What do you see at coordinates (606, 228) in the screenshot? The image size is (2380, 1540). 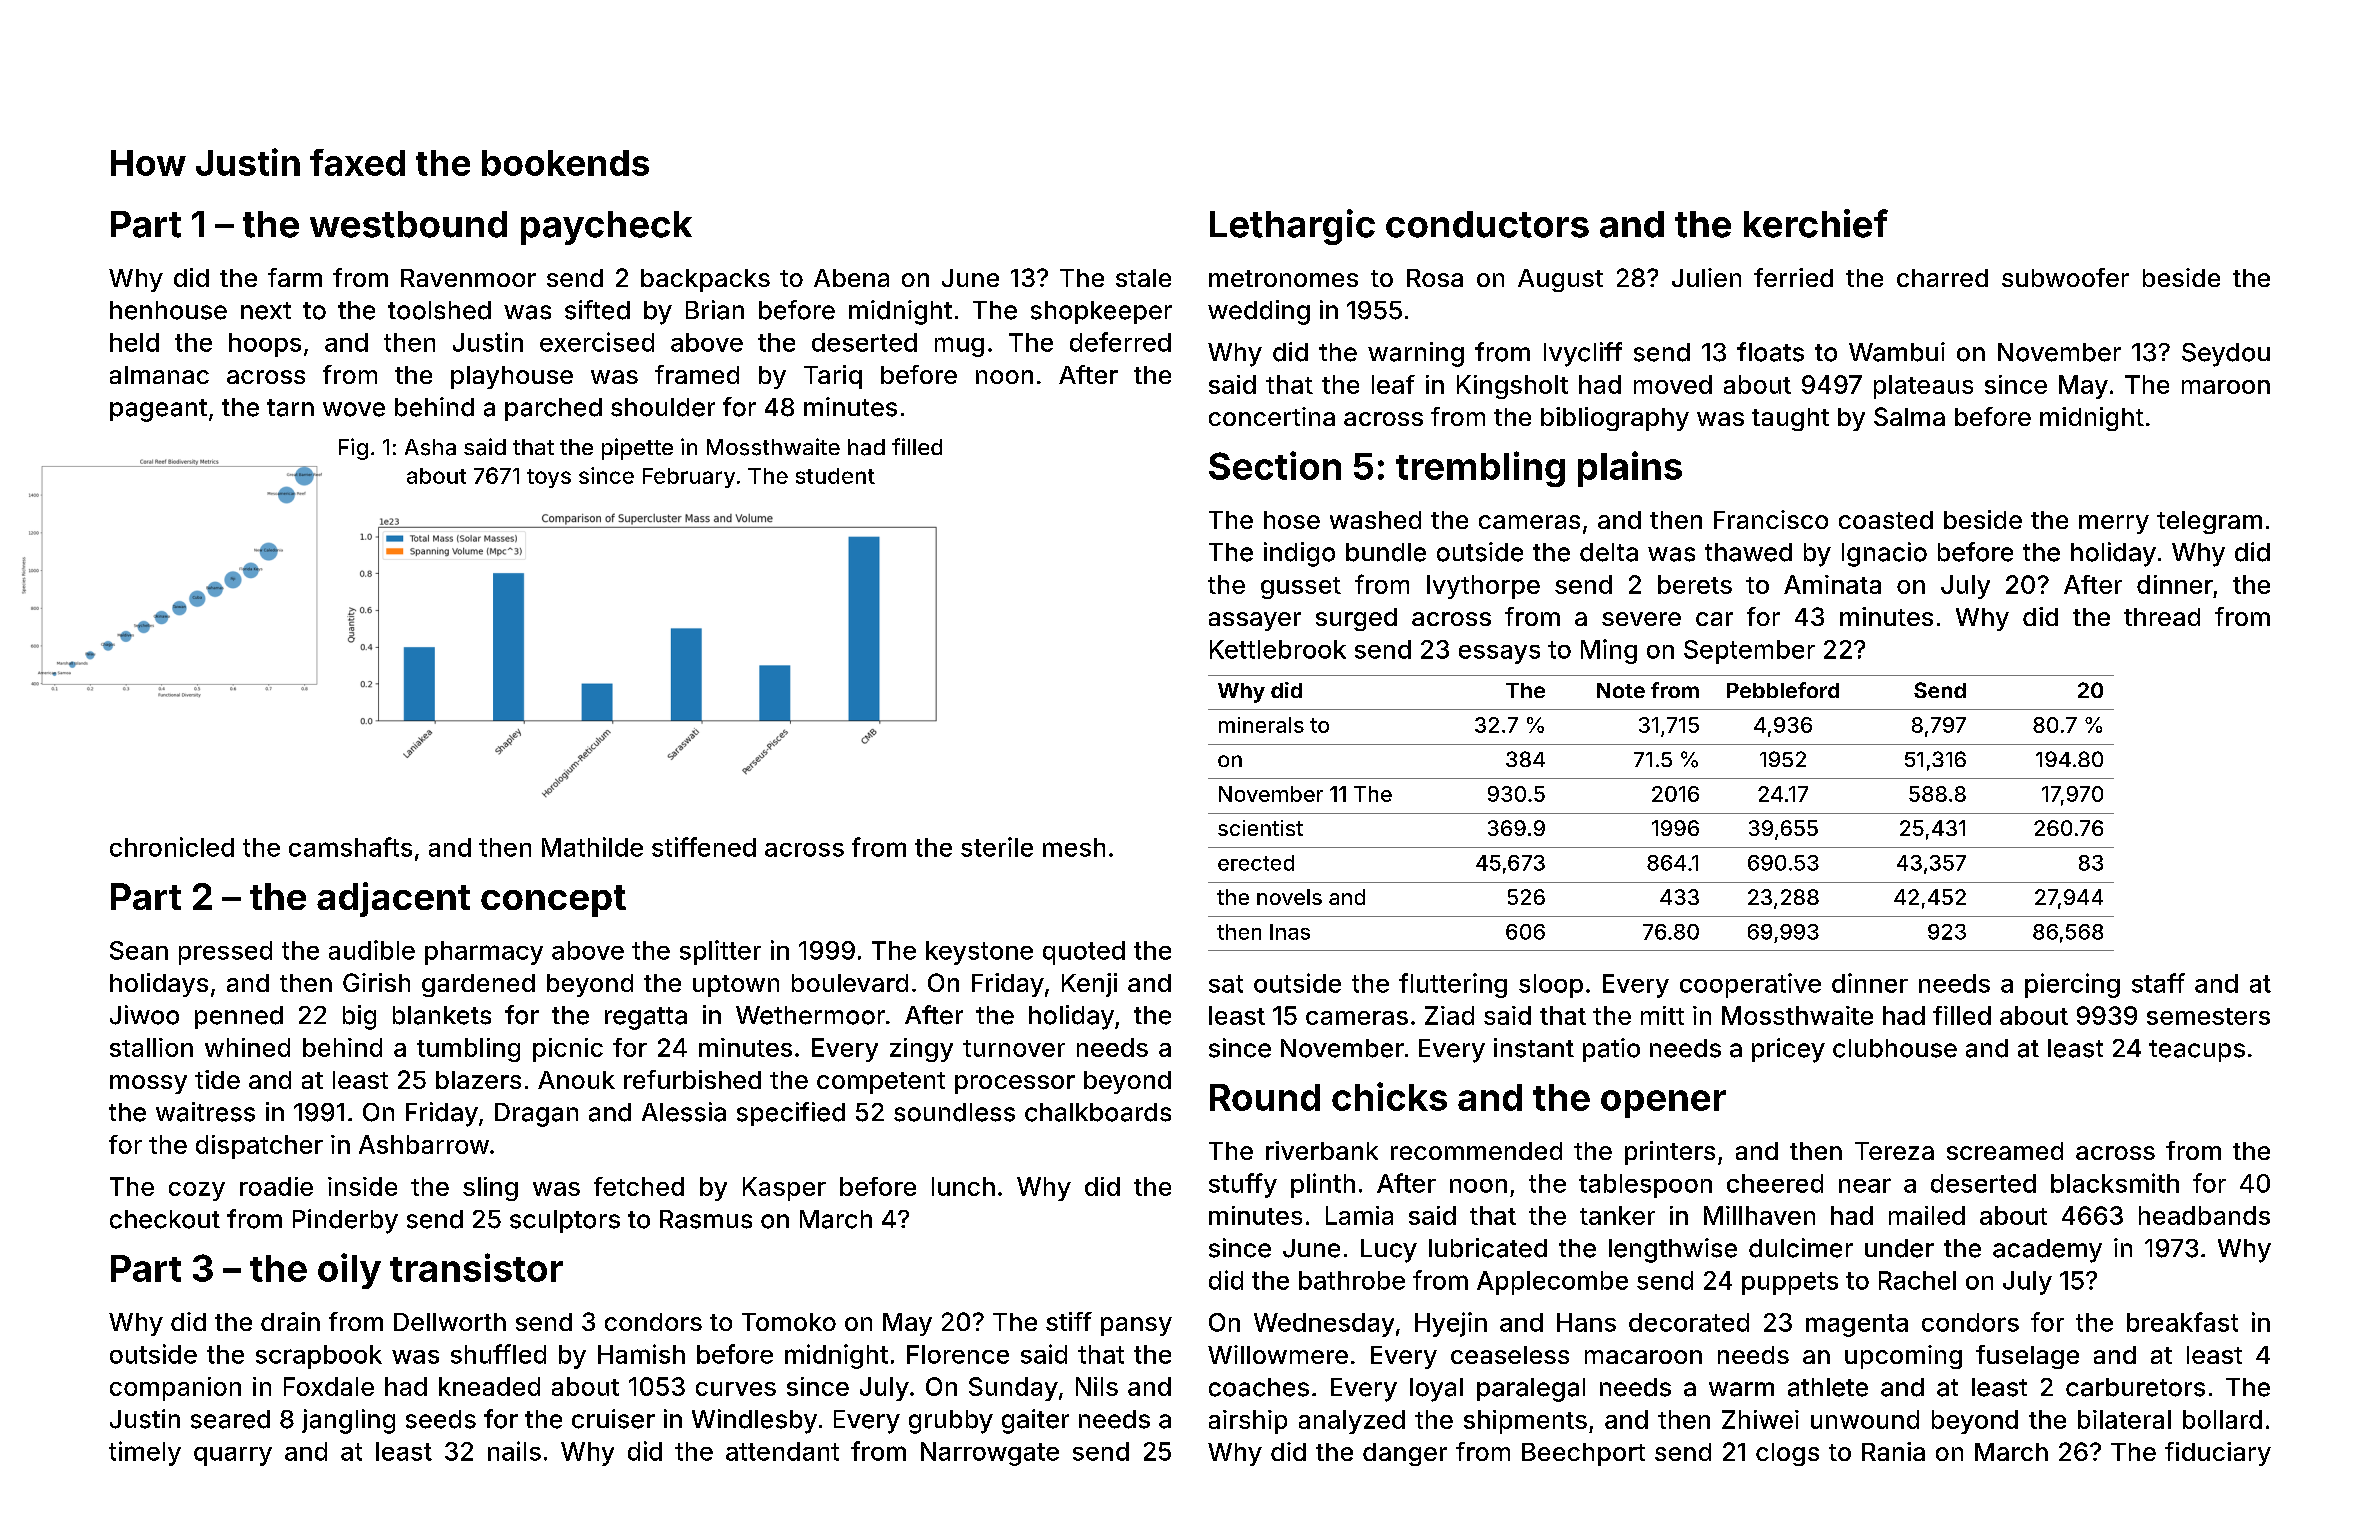 I see `paycheck` at bounding box center [606, 228].
